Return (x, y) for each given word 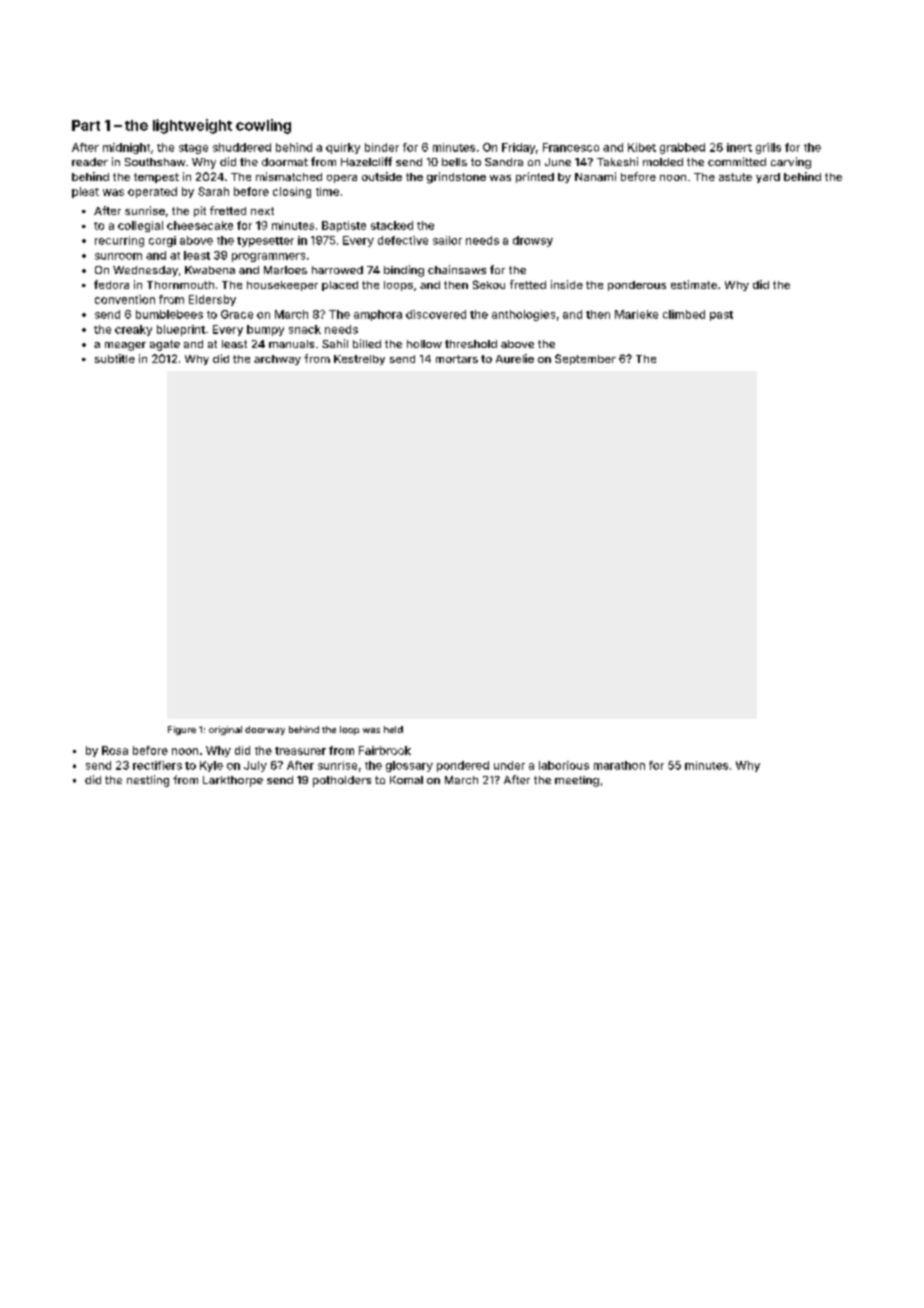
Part (86, 125)
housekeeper (282, 286)
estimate (694, 284)
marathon (619, 765)
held (393, 729)
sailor (447, 240)
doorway (265, 730)
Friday (518, 148)
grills (768, 148)
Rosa (115, 750)
